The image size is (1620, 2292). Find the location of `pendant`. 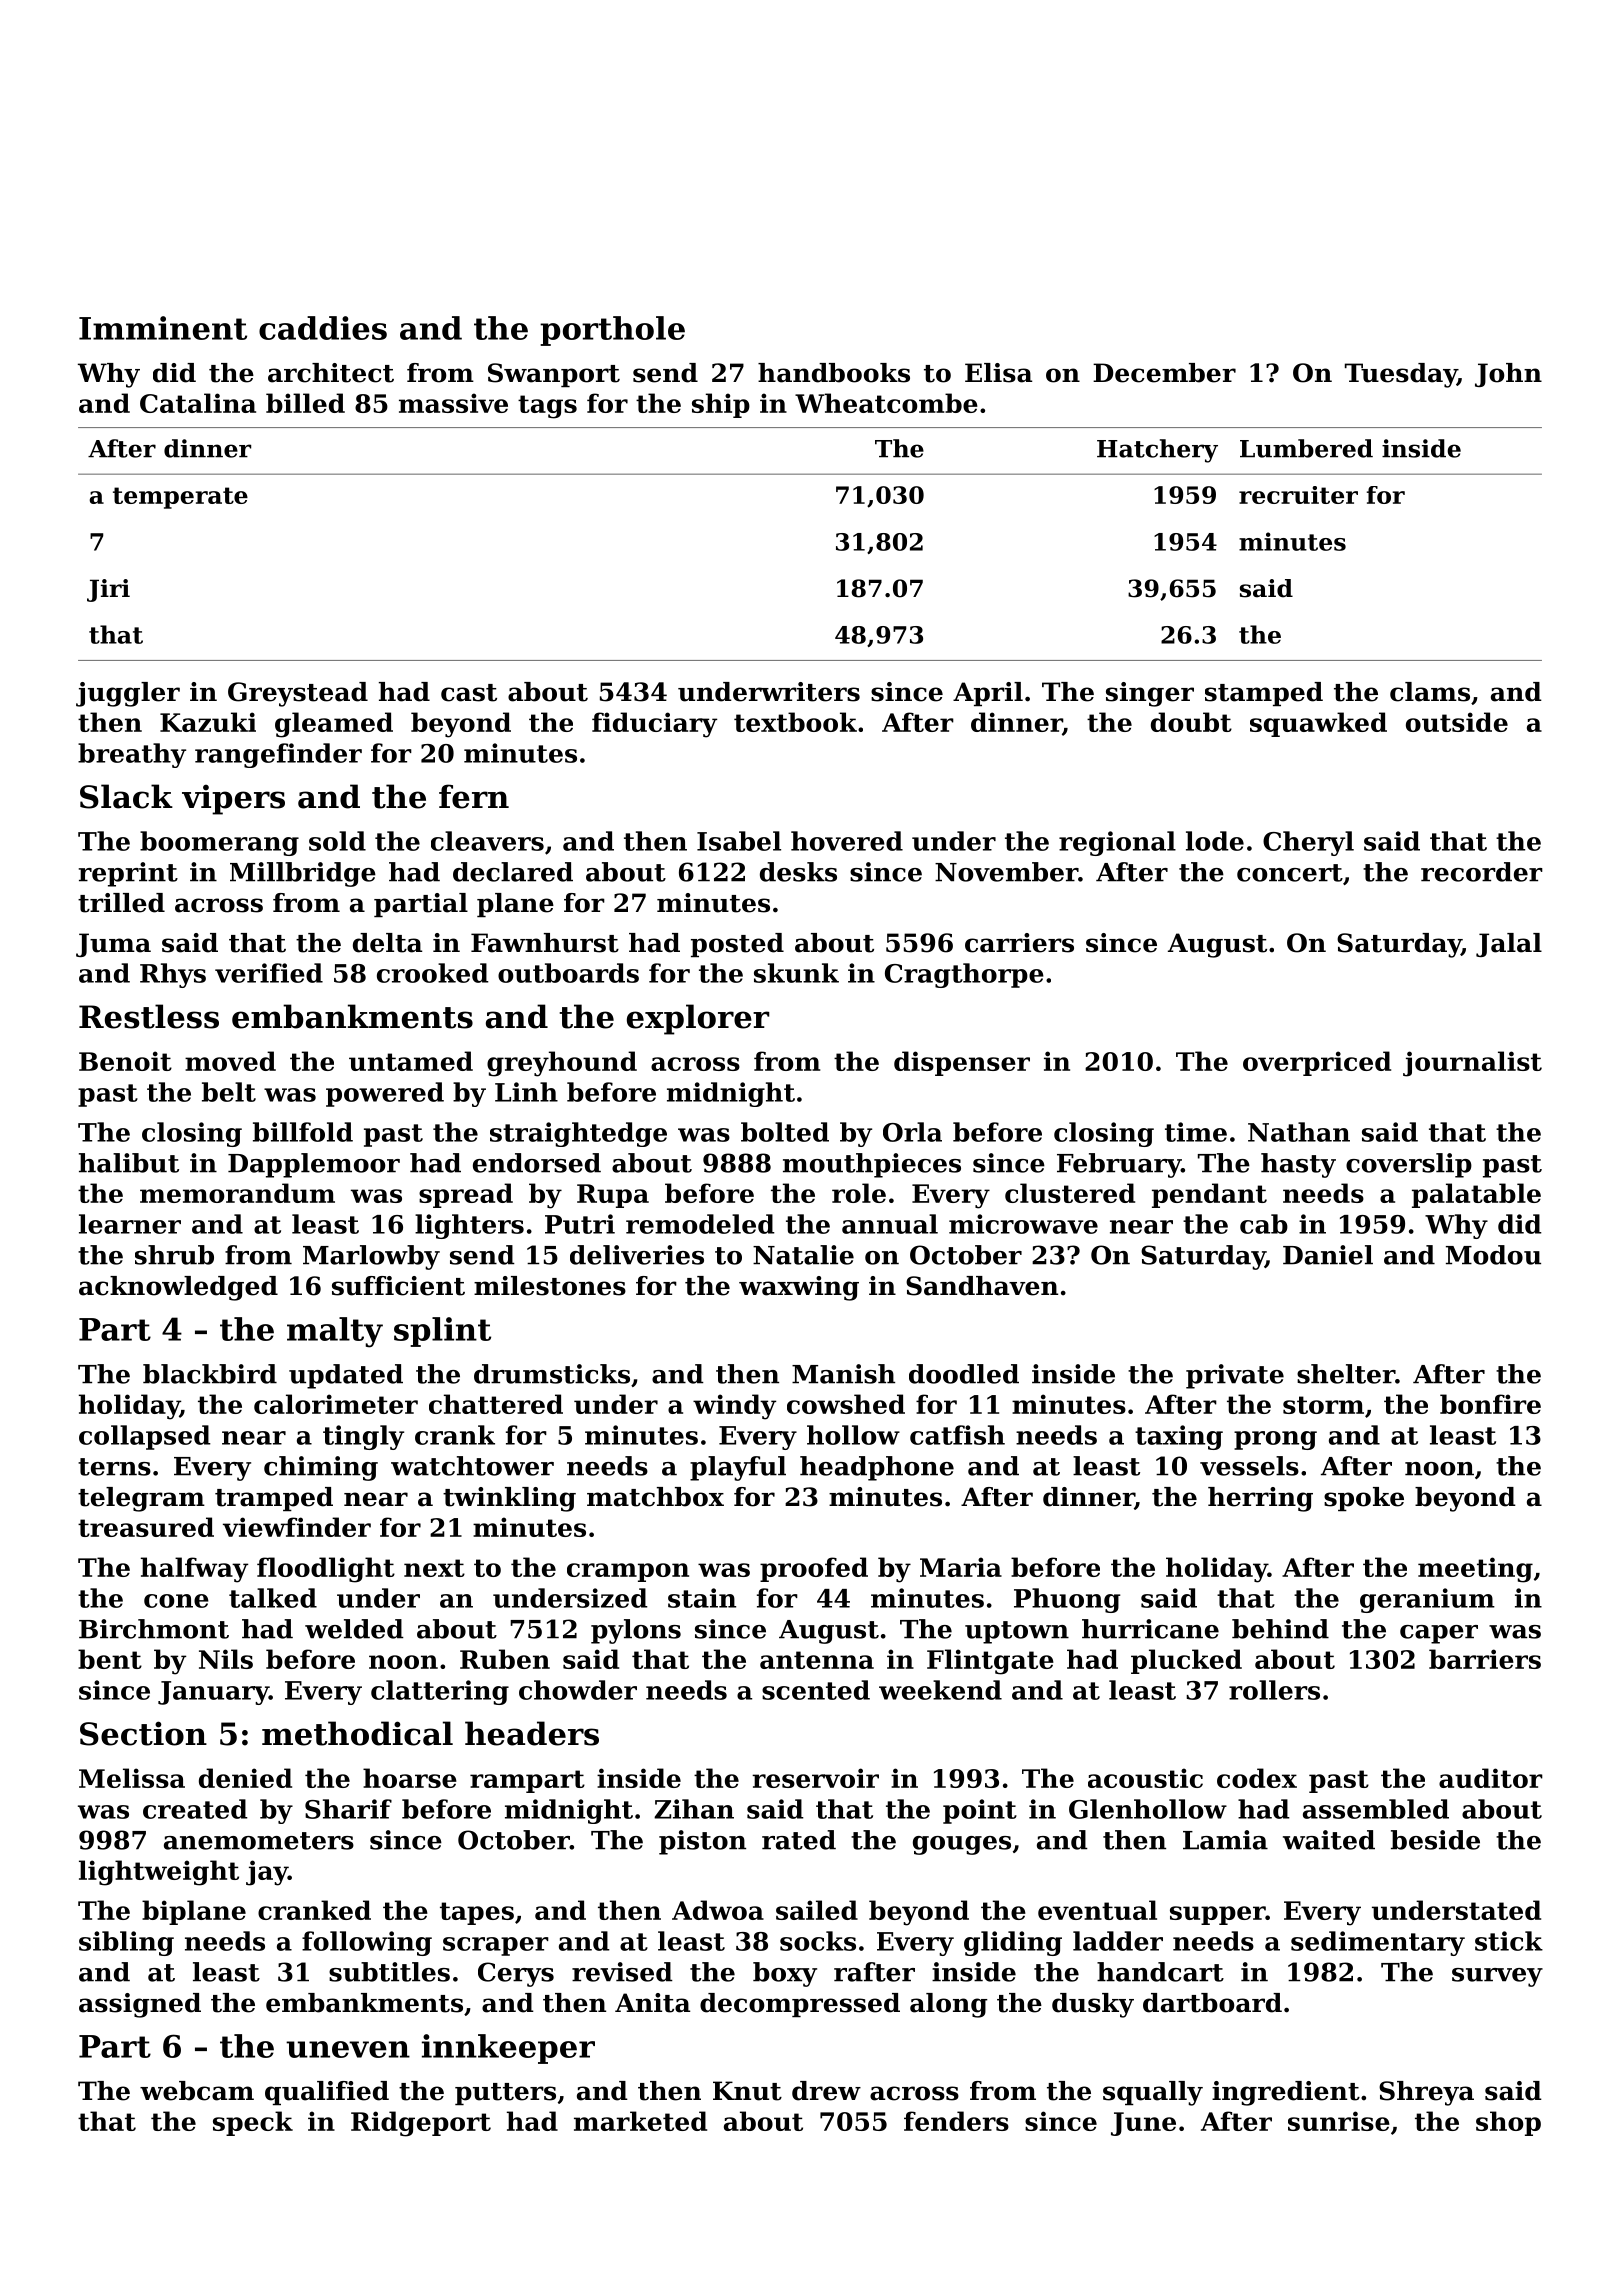

pendant is located at coordinates (1209, 1195).
